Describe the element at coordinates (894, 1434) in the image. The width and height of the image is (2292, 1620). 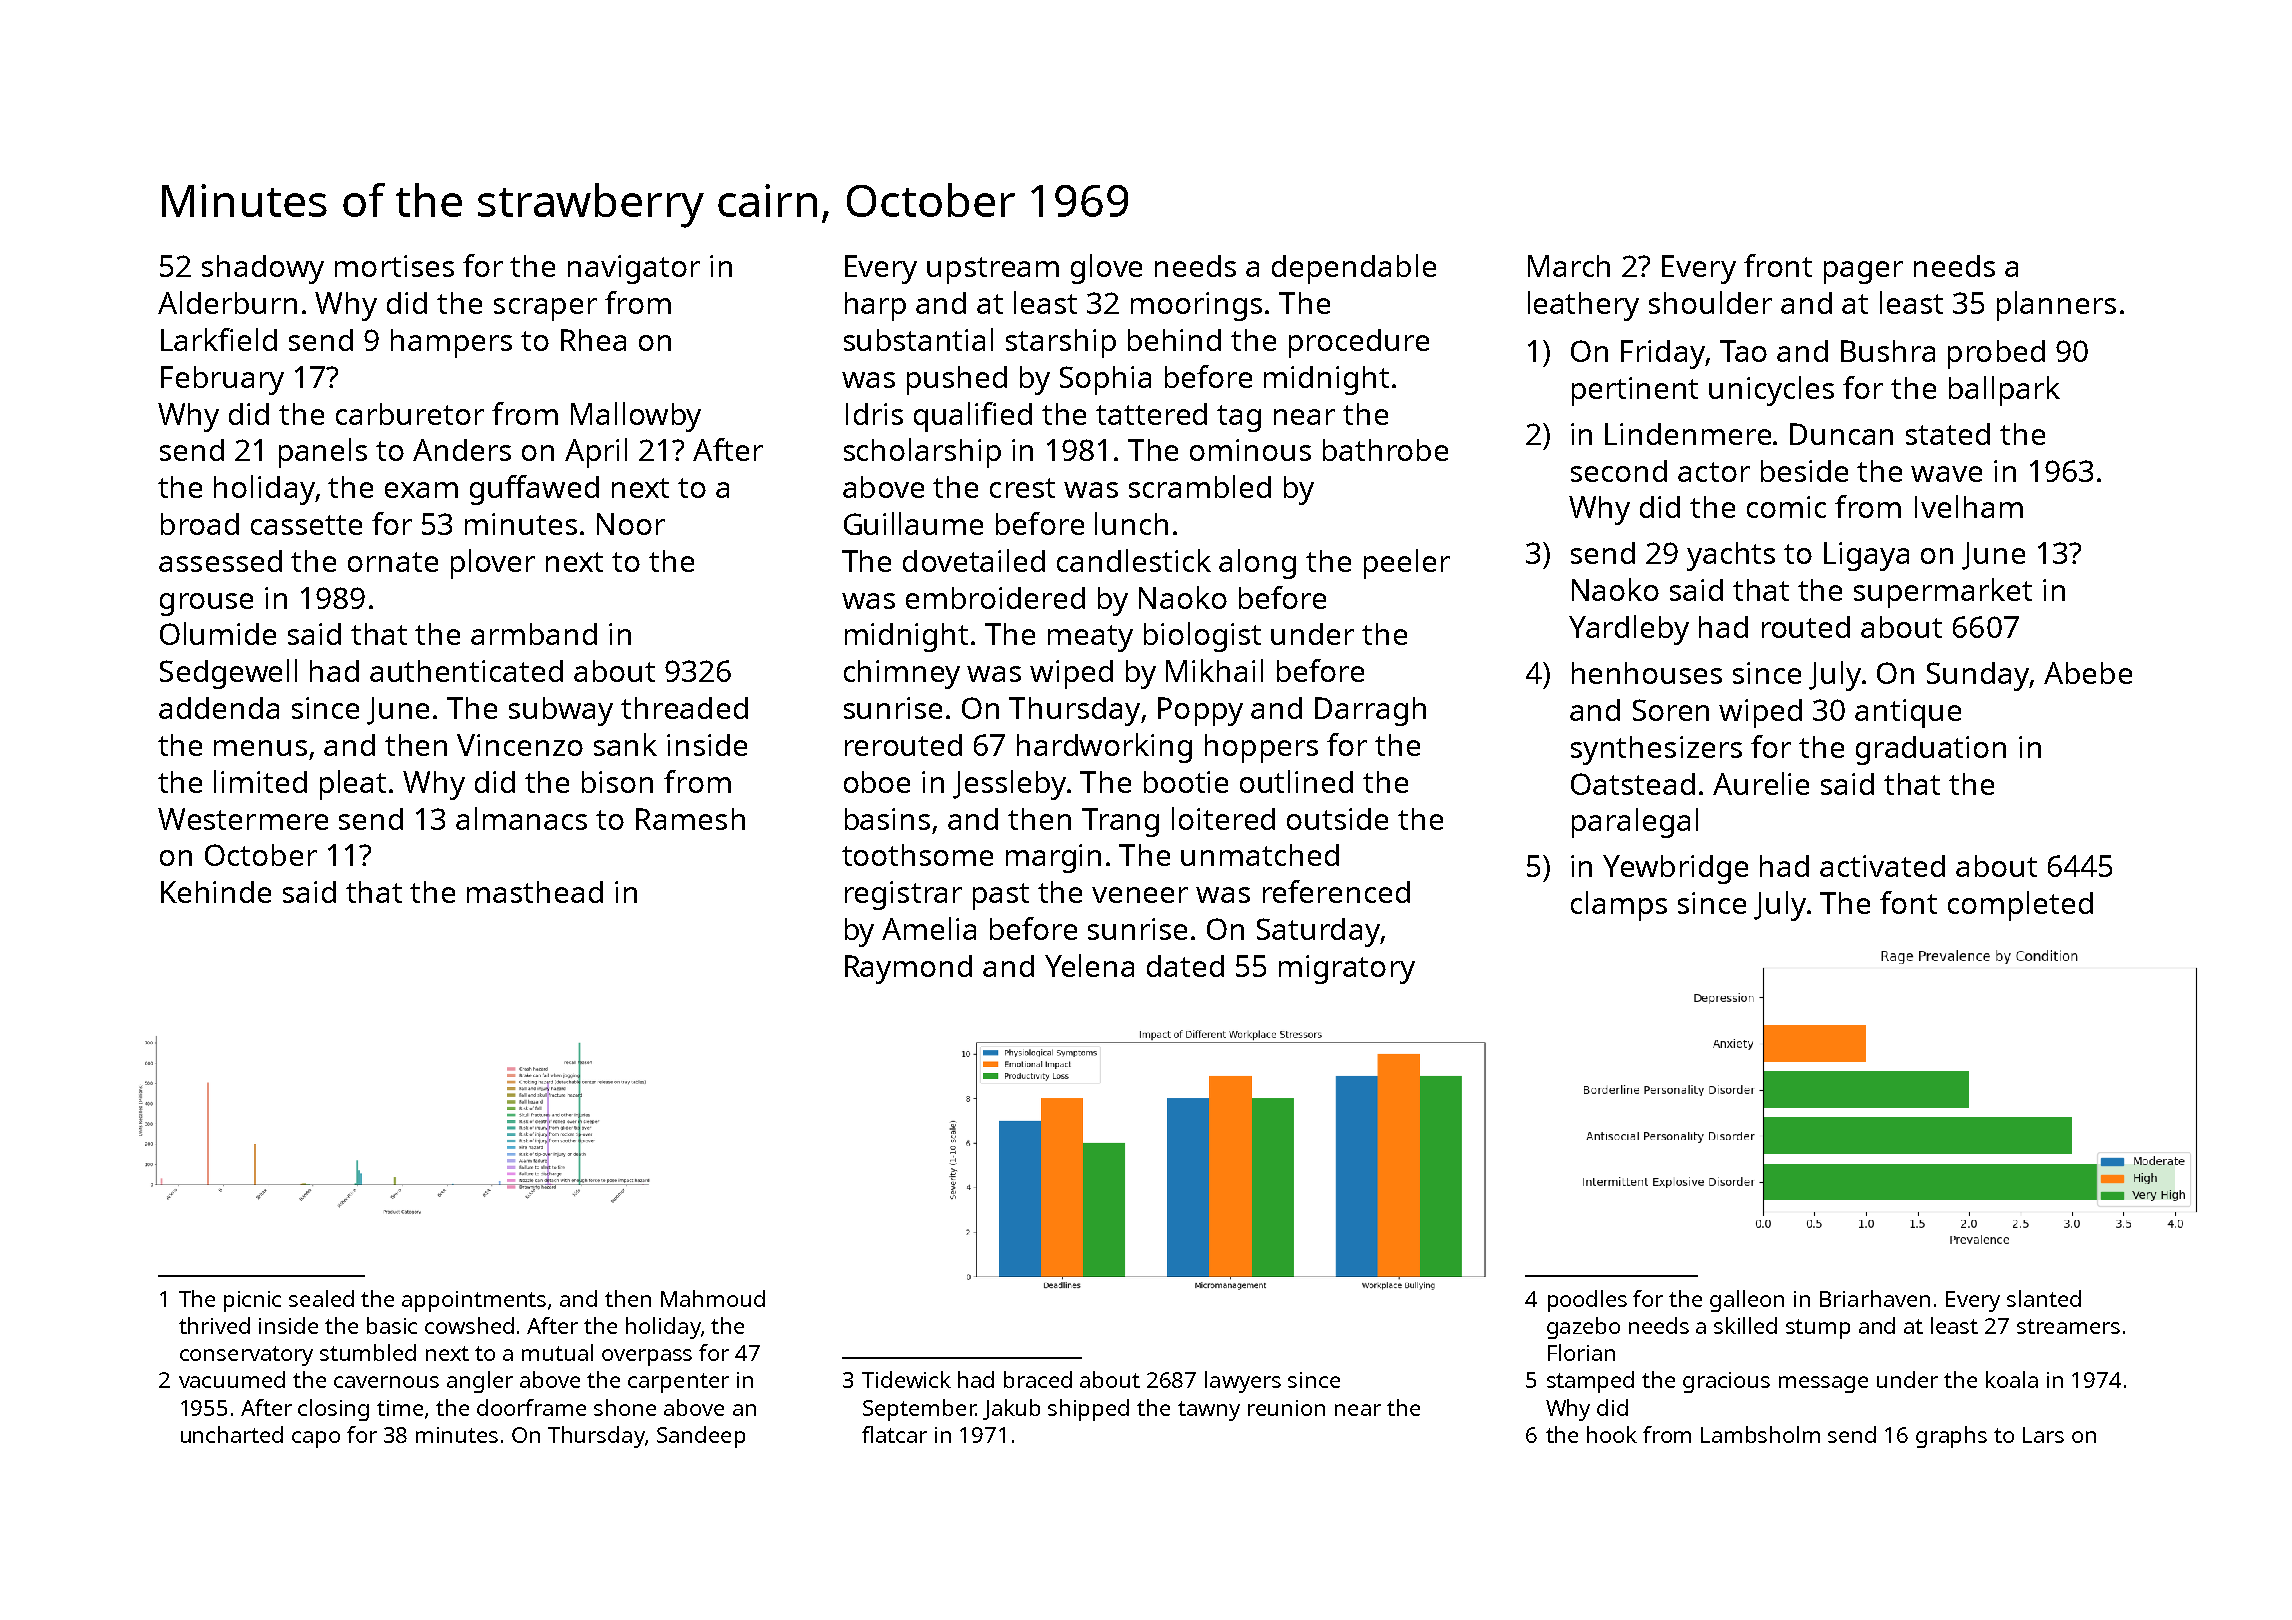
I see `flatcar` at that location.
